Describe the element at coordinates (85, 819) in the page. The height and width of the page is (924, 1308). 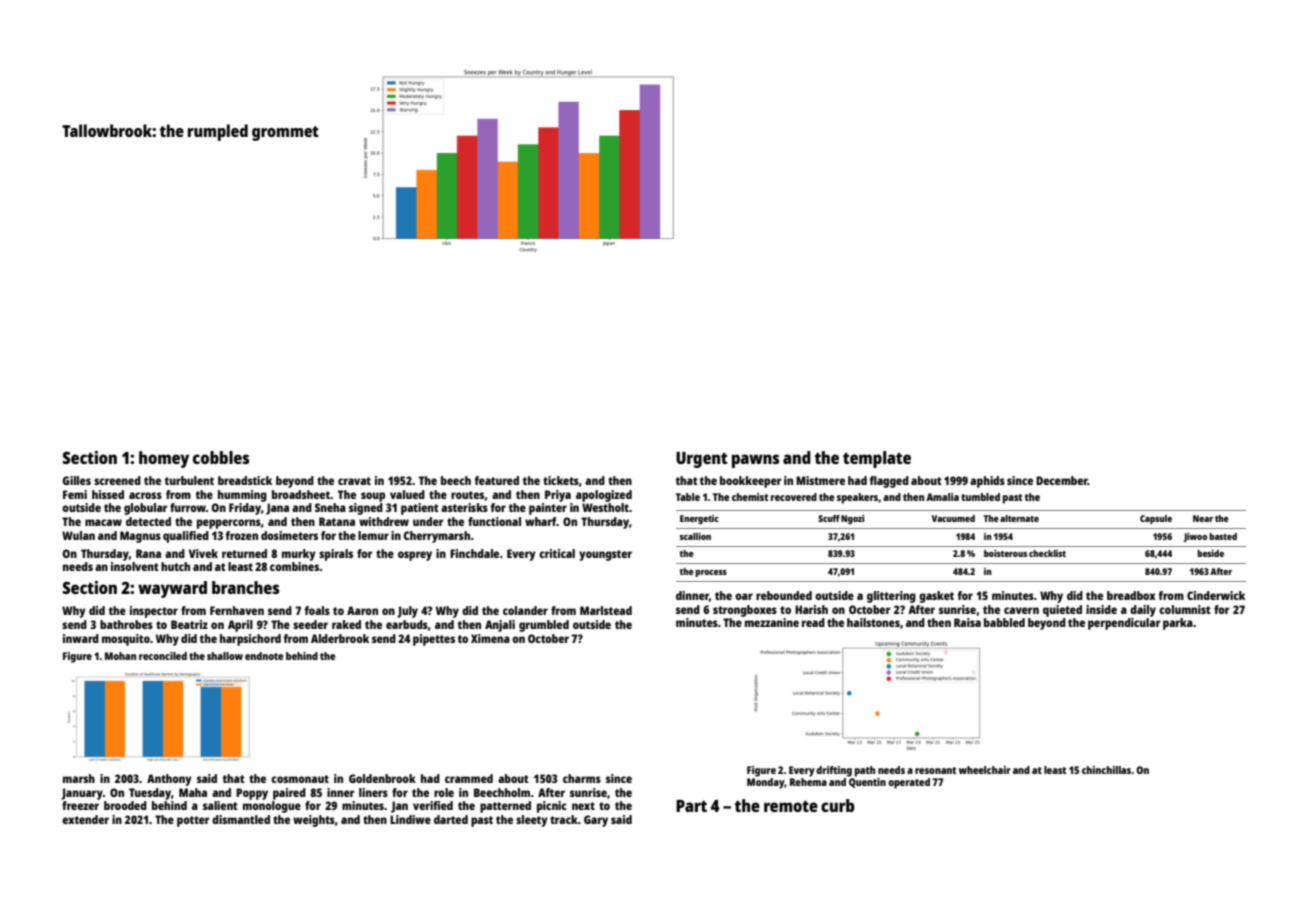
I see `extender` at that location.
